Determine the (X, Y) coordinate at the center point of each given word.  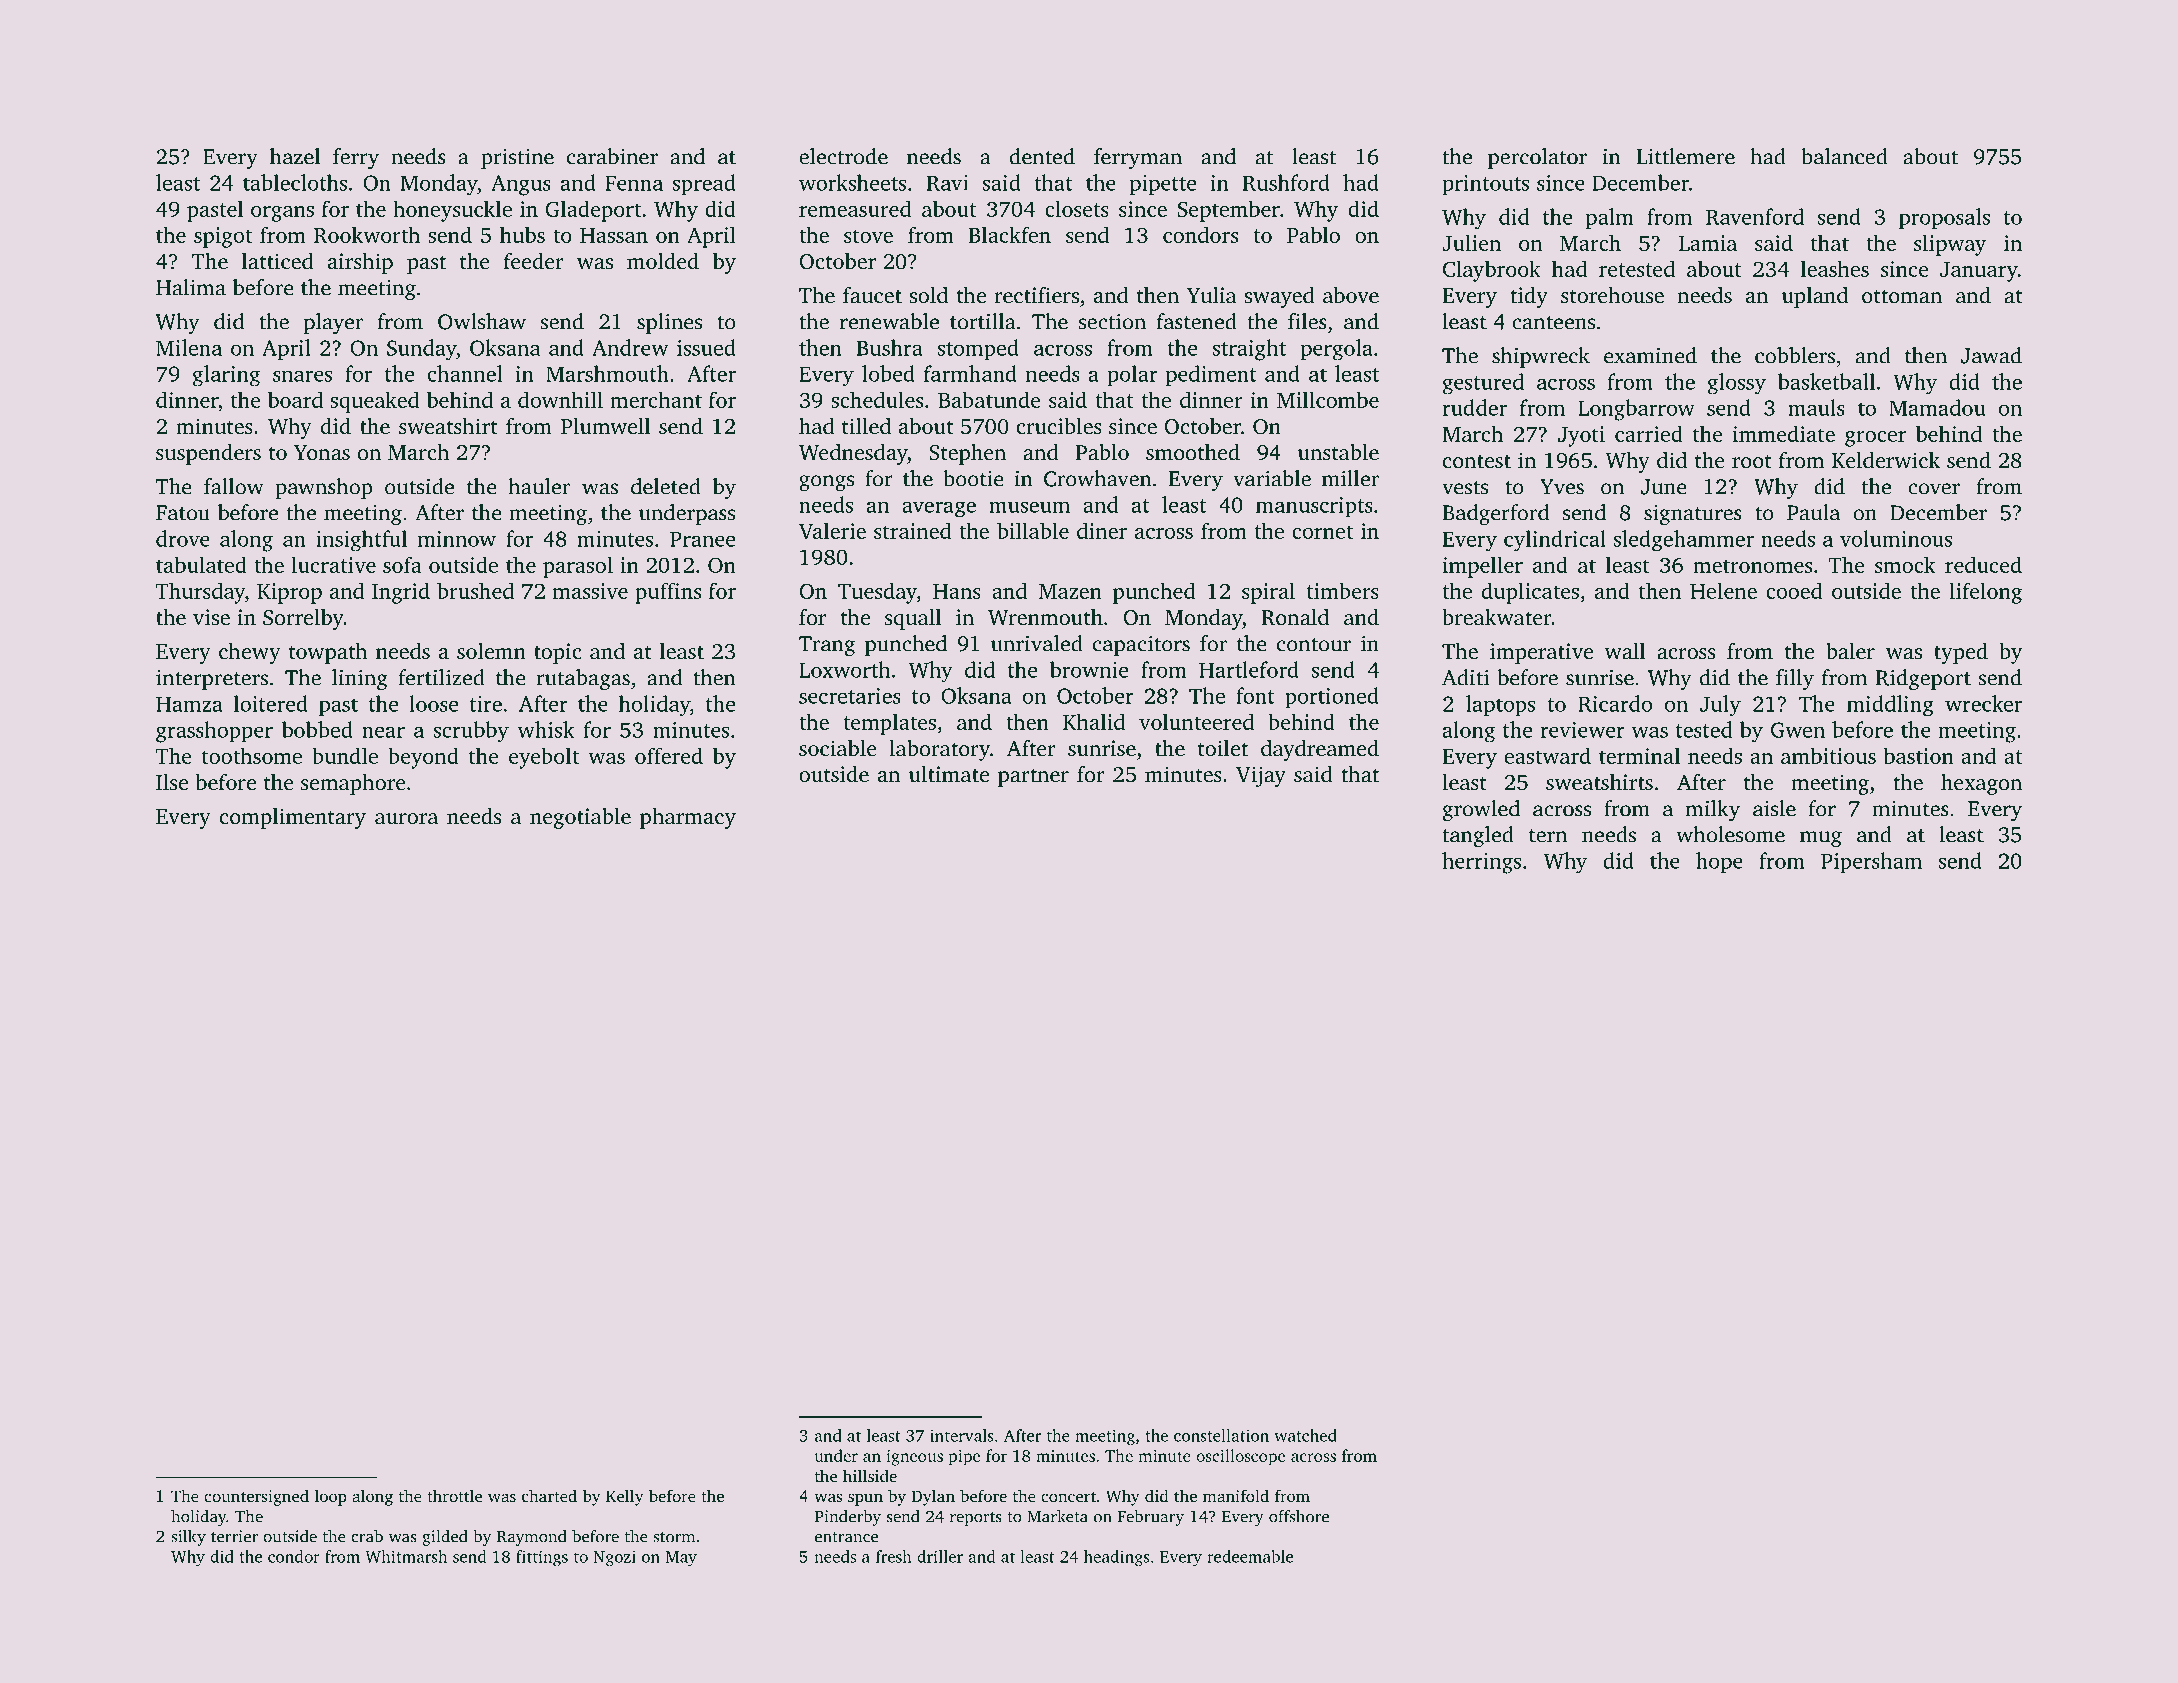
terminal (1639, 755)
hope (1719, 863)
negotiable (580, 818)
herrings (1481, 863)
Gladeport (593, 211)
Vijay (1261, 776)
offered (669, 755)
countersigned (256, 1497)
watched (1305, 1435)
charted (549, 1495)
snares (302, 376)
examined (1650, 355)
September (1229, 211)
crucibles (1059, 426)
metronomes (1752, 566)
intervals (962, 1435)
